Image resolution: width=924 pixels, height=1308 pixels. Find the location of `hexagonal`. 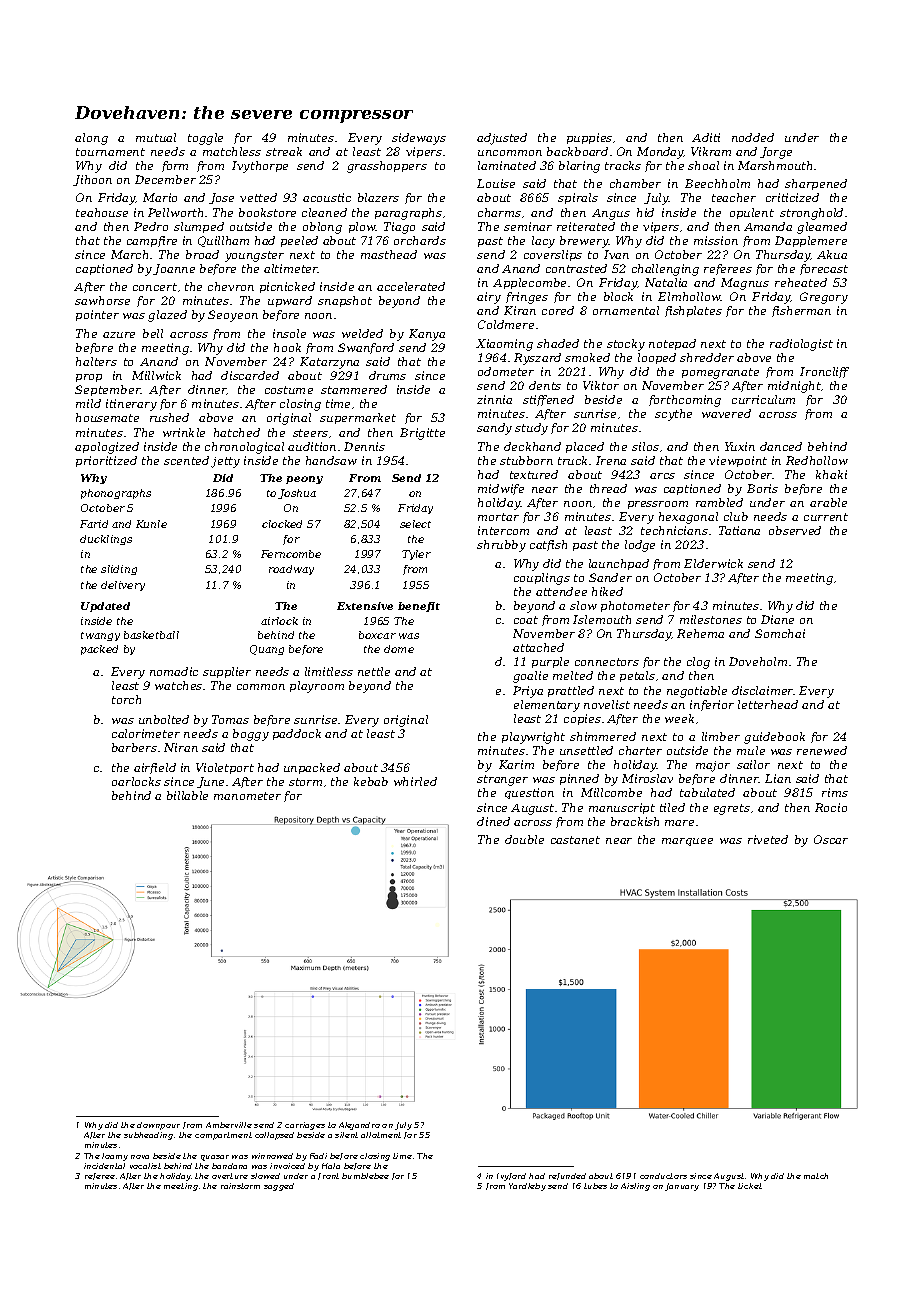

hexagonal is located at coordinates (688, 518).
